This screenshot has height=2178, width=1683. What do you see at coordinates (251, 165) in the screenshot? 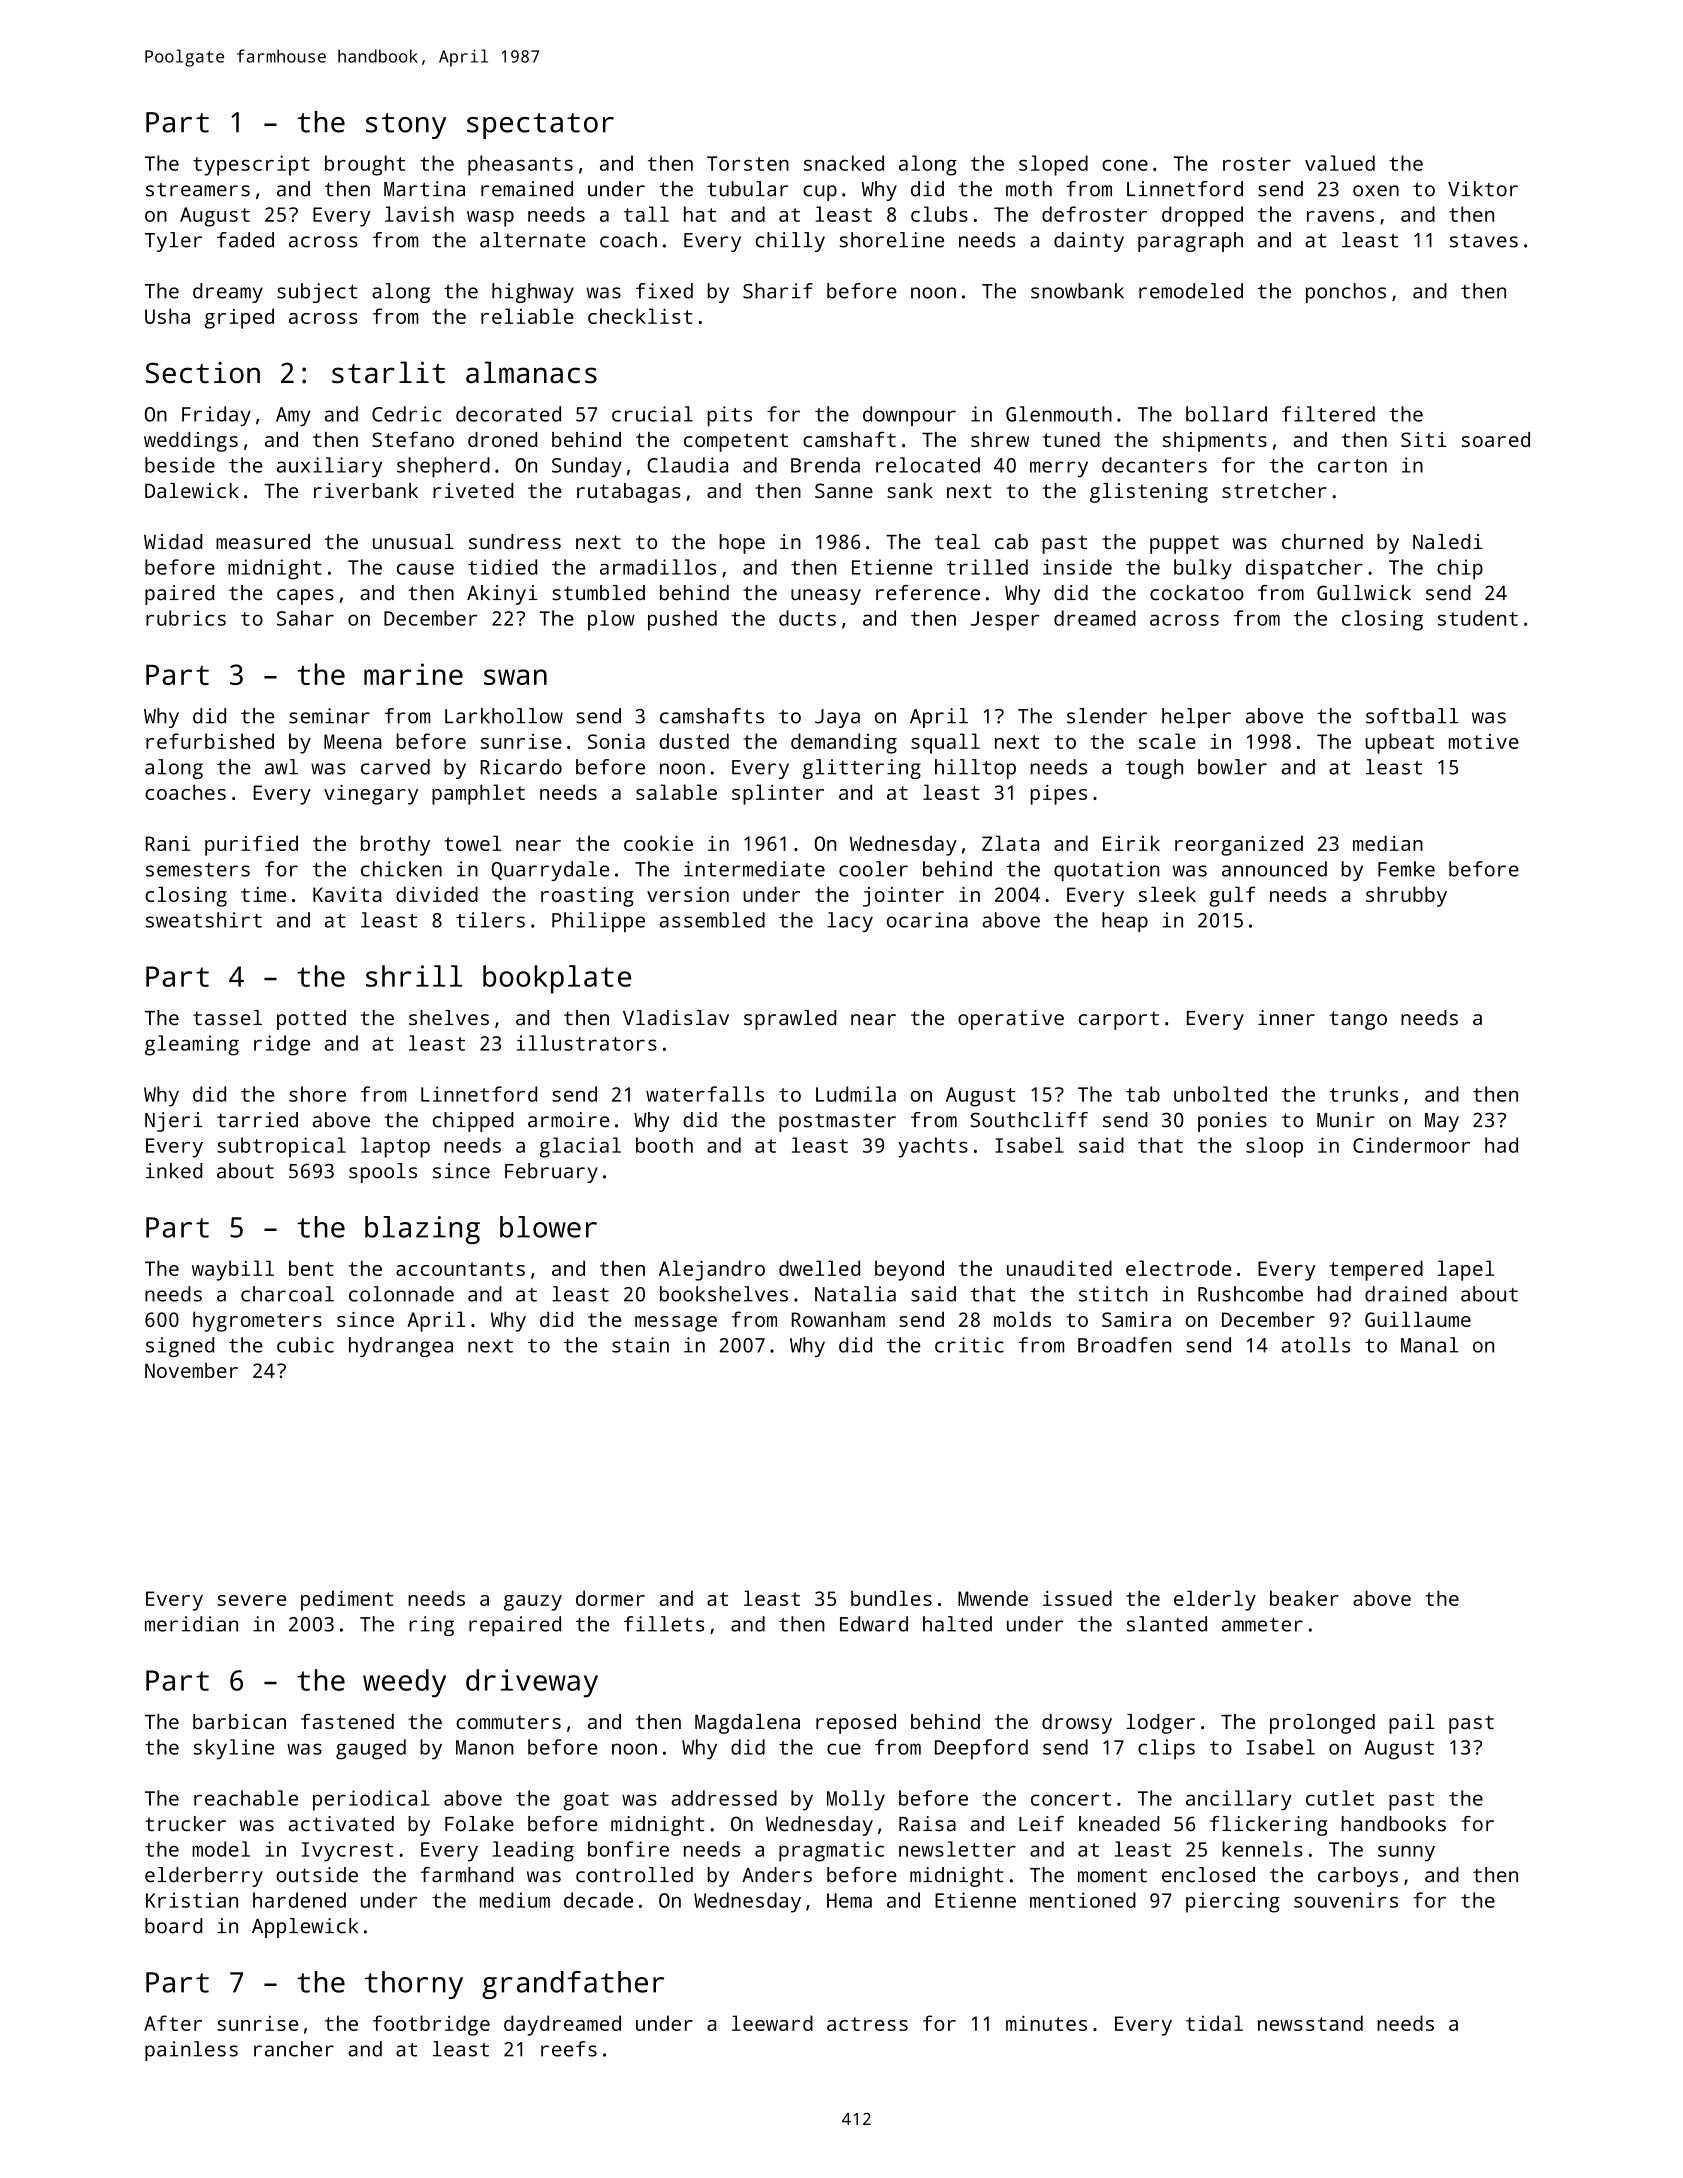
I see `typescript` at bounding box center [251, 165].
